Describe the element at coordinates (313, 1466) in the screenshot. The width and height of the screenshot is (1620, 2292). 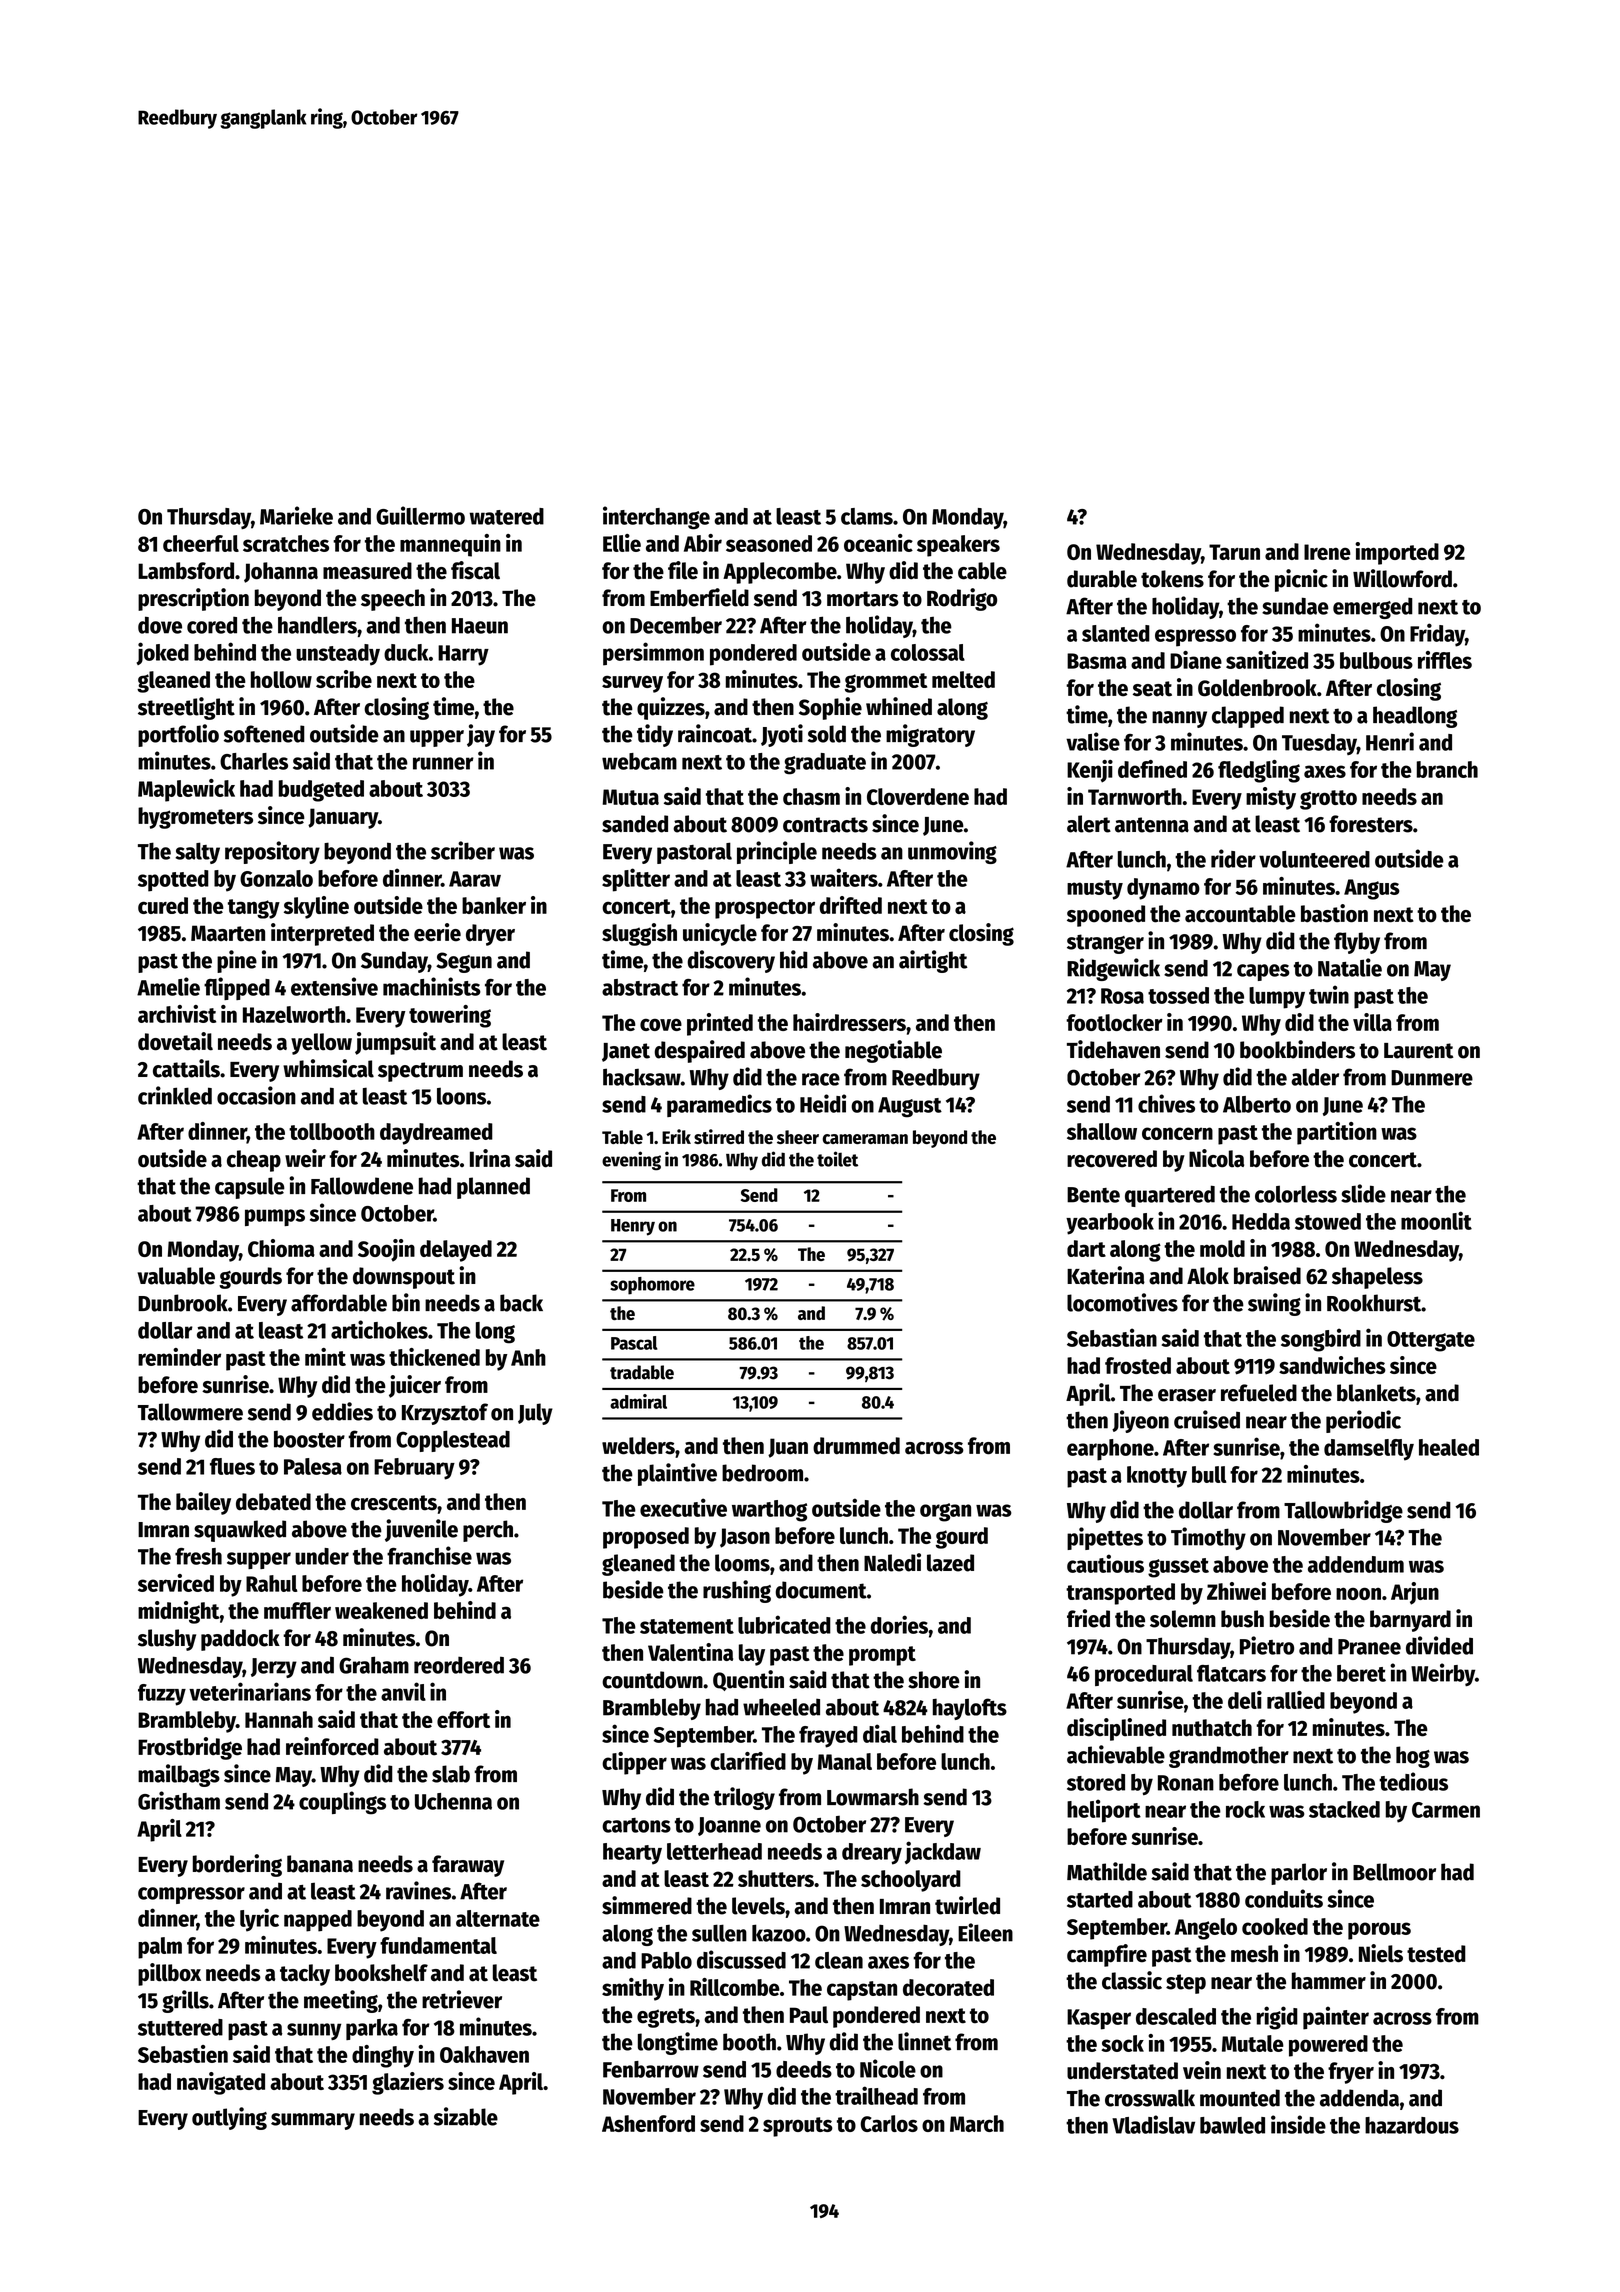
I see `Palesa` at that location.
